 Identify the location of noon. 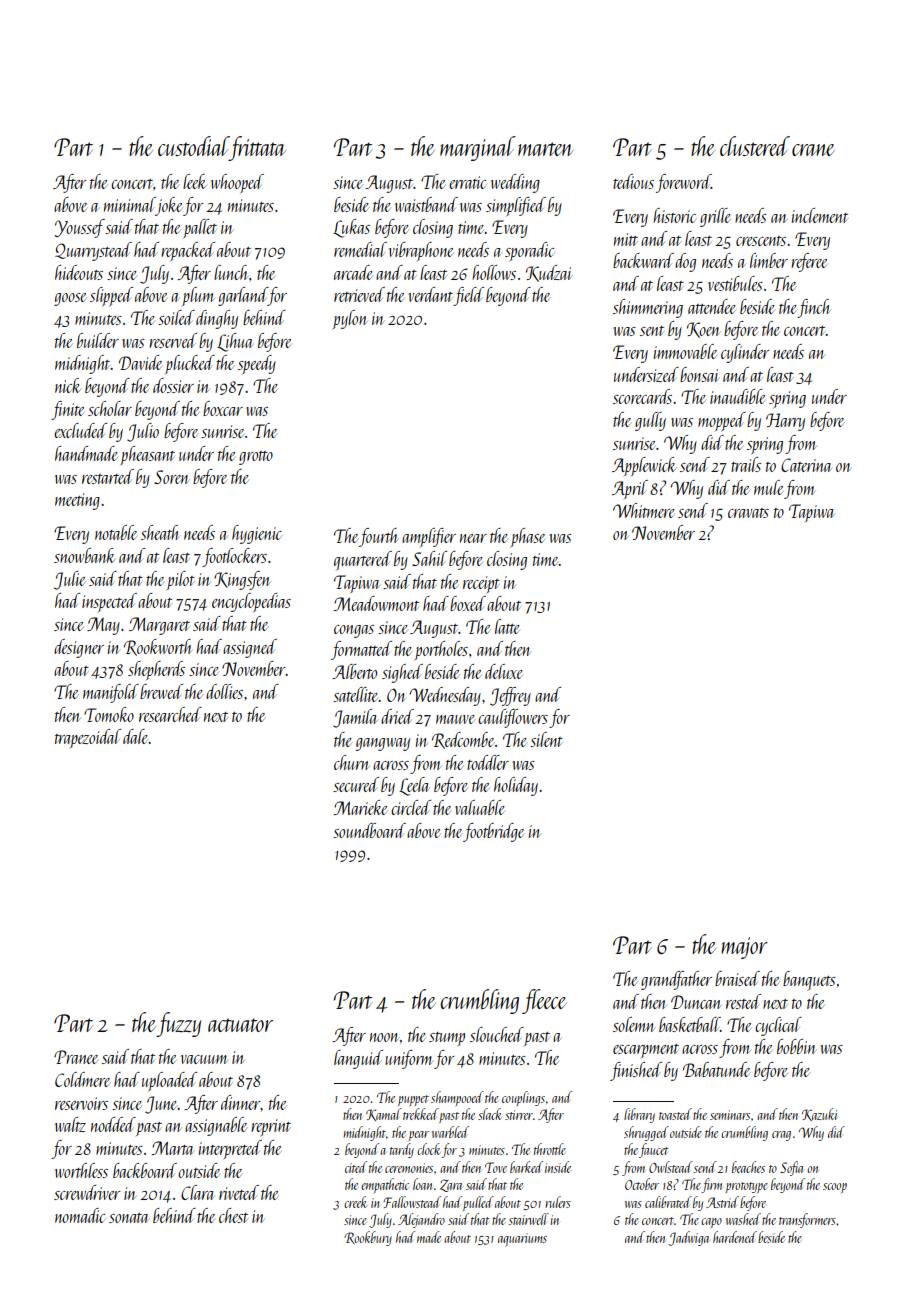
(384, 1037).
